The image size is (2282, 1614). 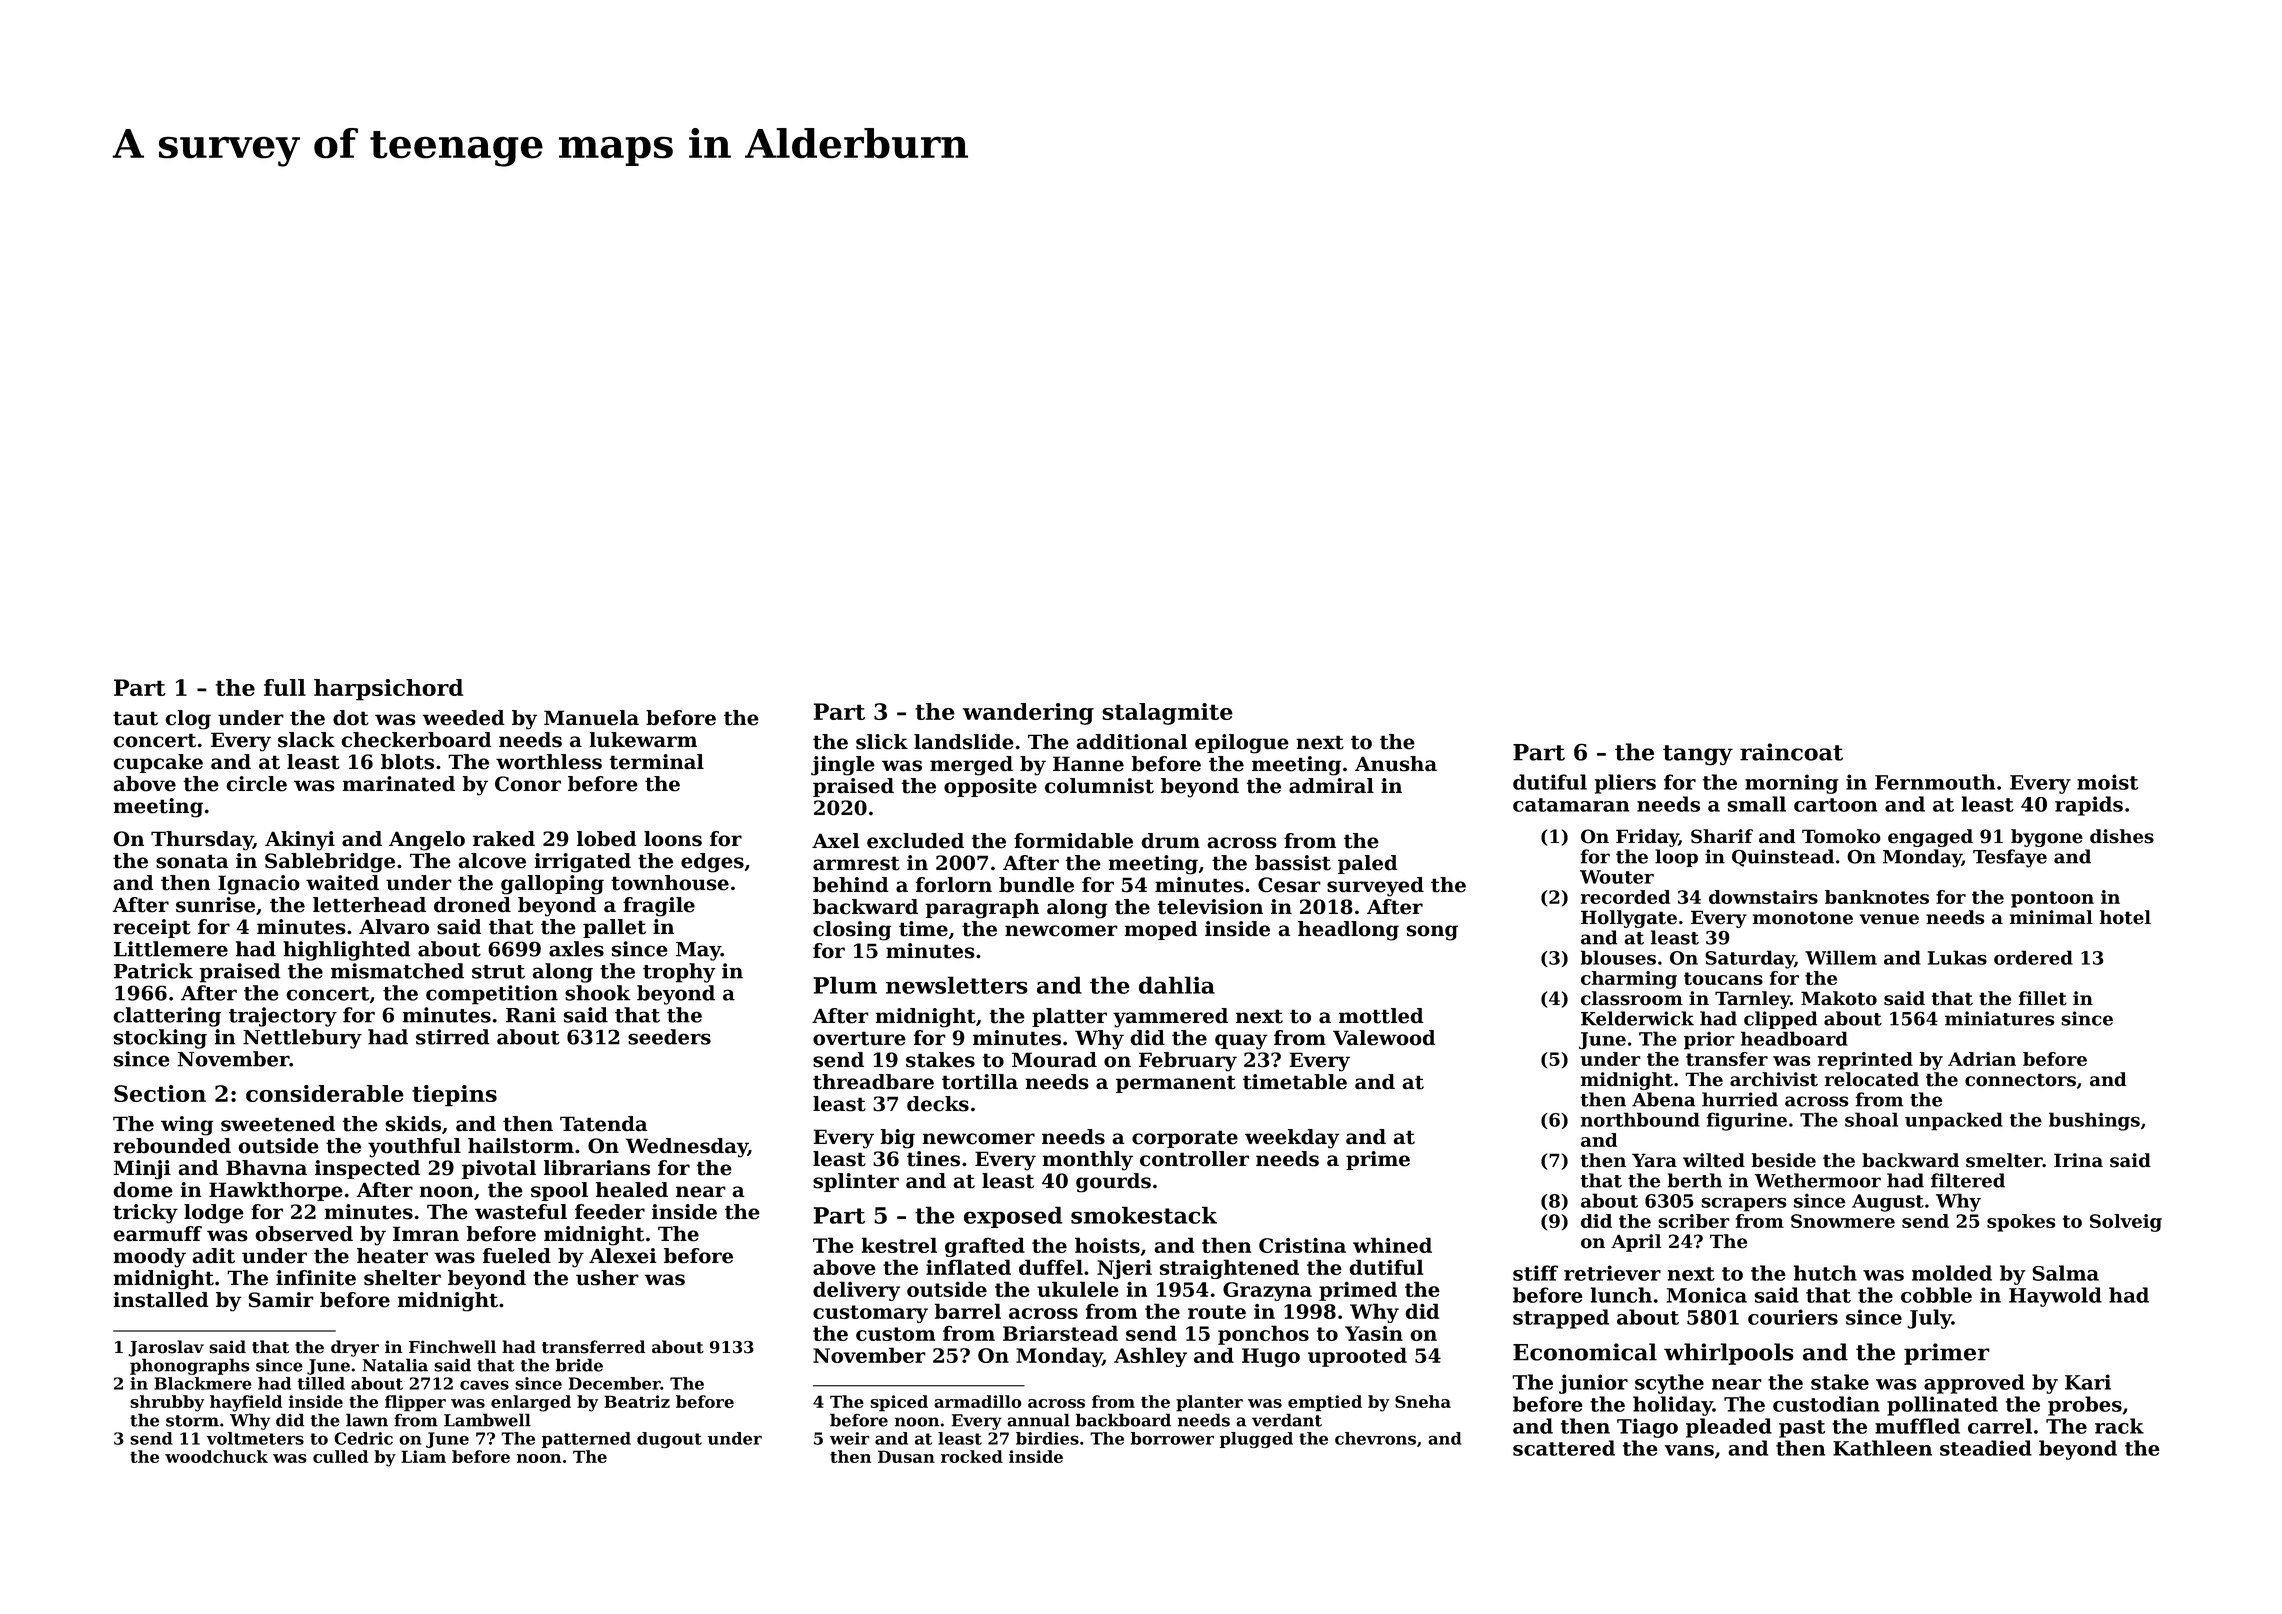 I want to click on plugged, so click(x=1256, y=1440).
